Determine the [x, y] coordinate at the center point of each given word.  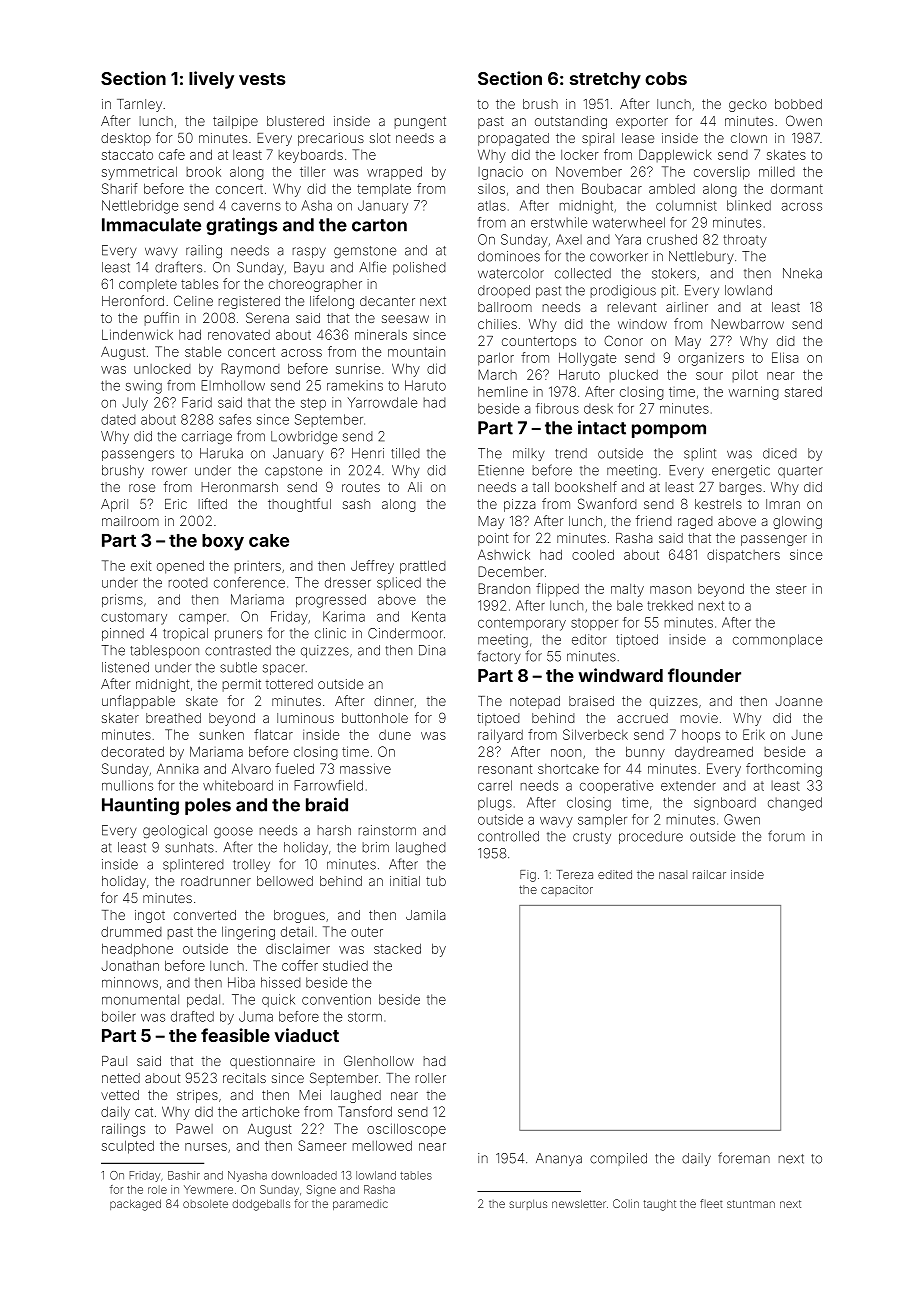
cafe [172, 154]
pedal [203, 1000]
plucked [634, 375]
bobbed [798, 104]
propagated [513, 139]
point [493, 539]
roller [431, 1078]
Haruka [221, 453]
